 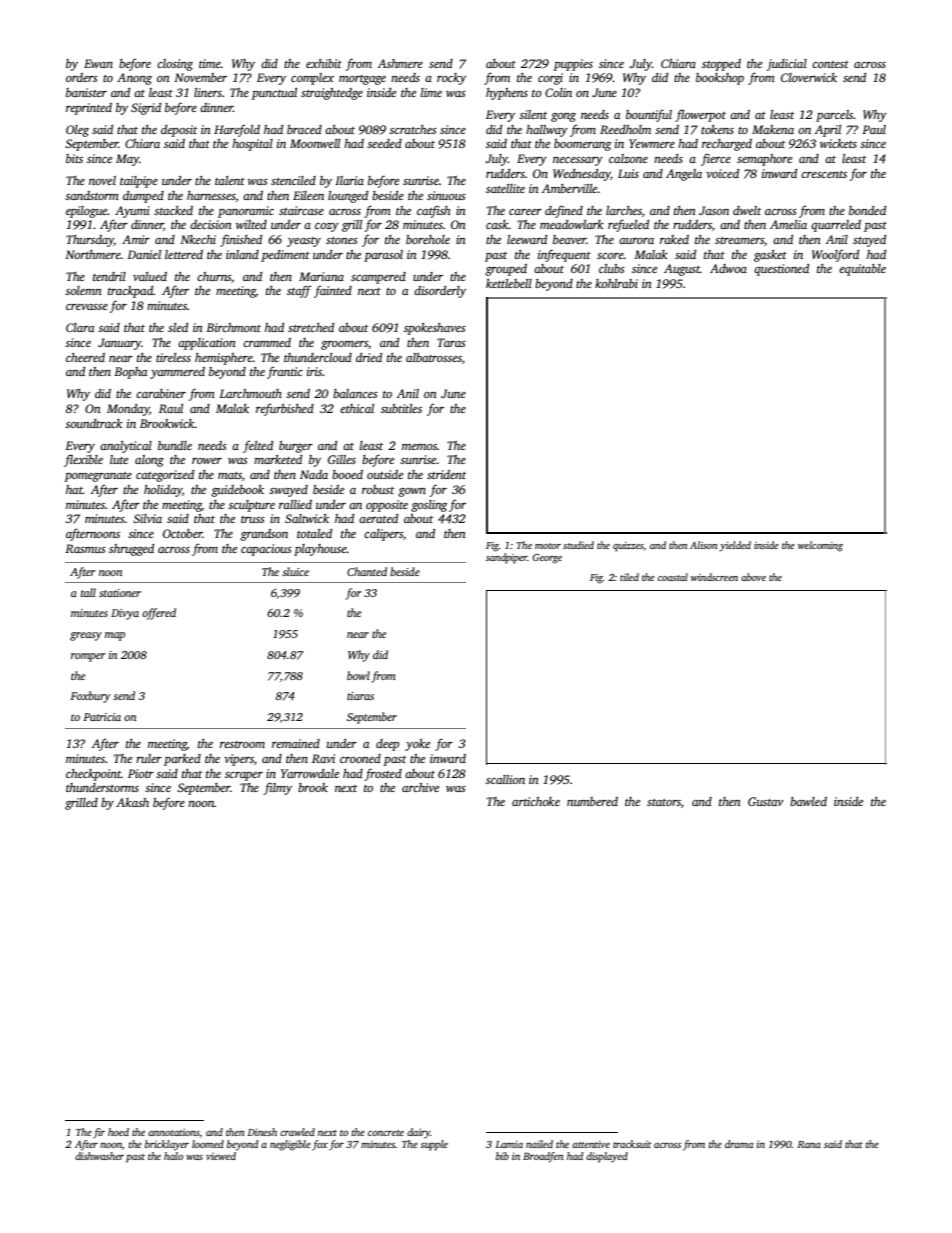 I want to click on decision, so click(x=211, y=224).
